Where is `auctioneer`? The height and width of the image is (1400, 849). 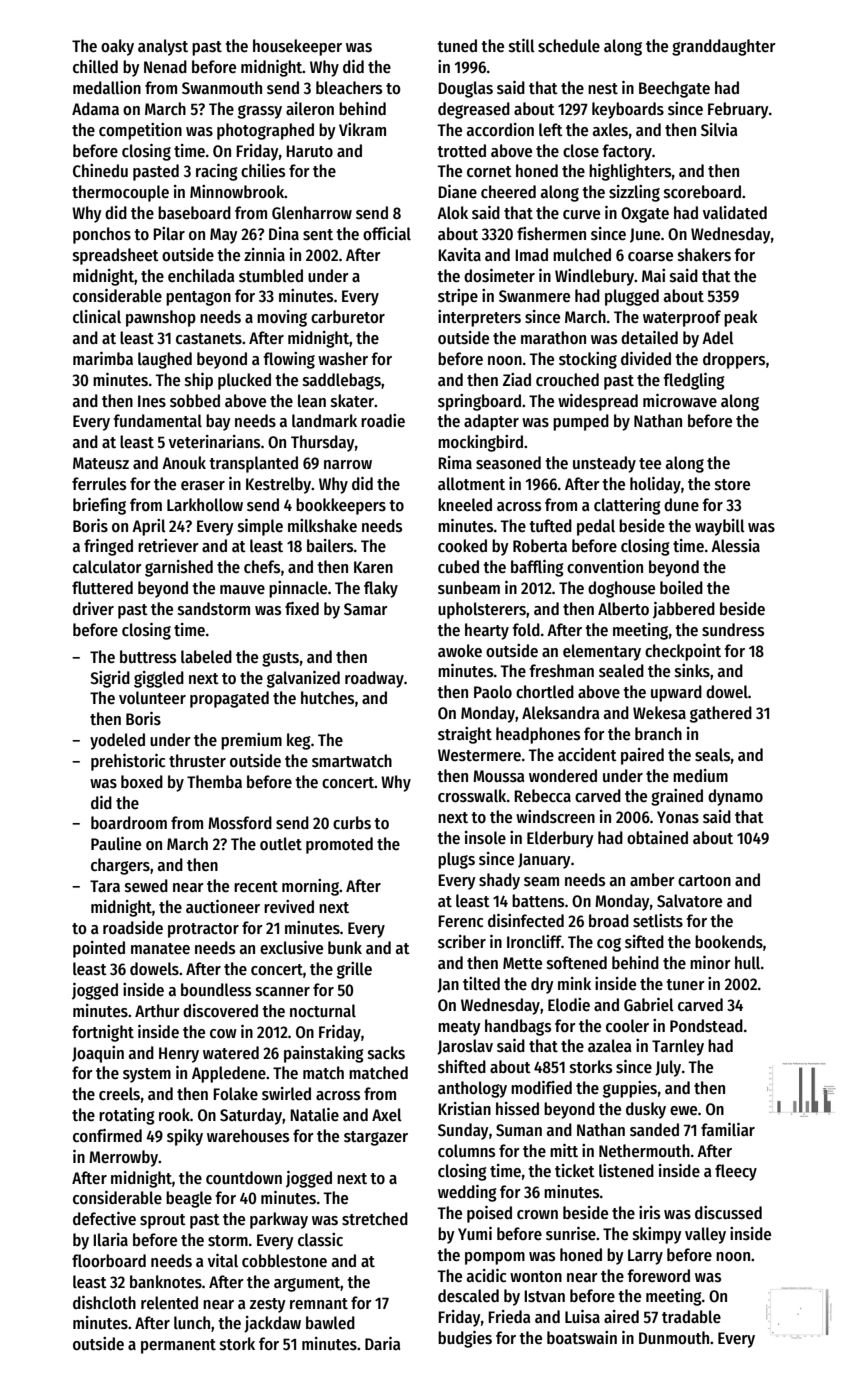 auctioneer is located at coordinates (223, 907).
